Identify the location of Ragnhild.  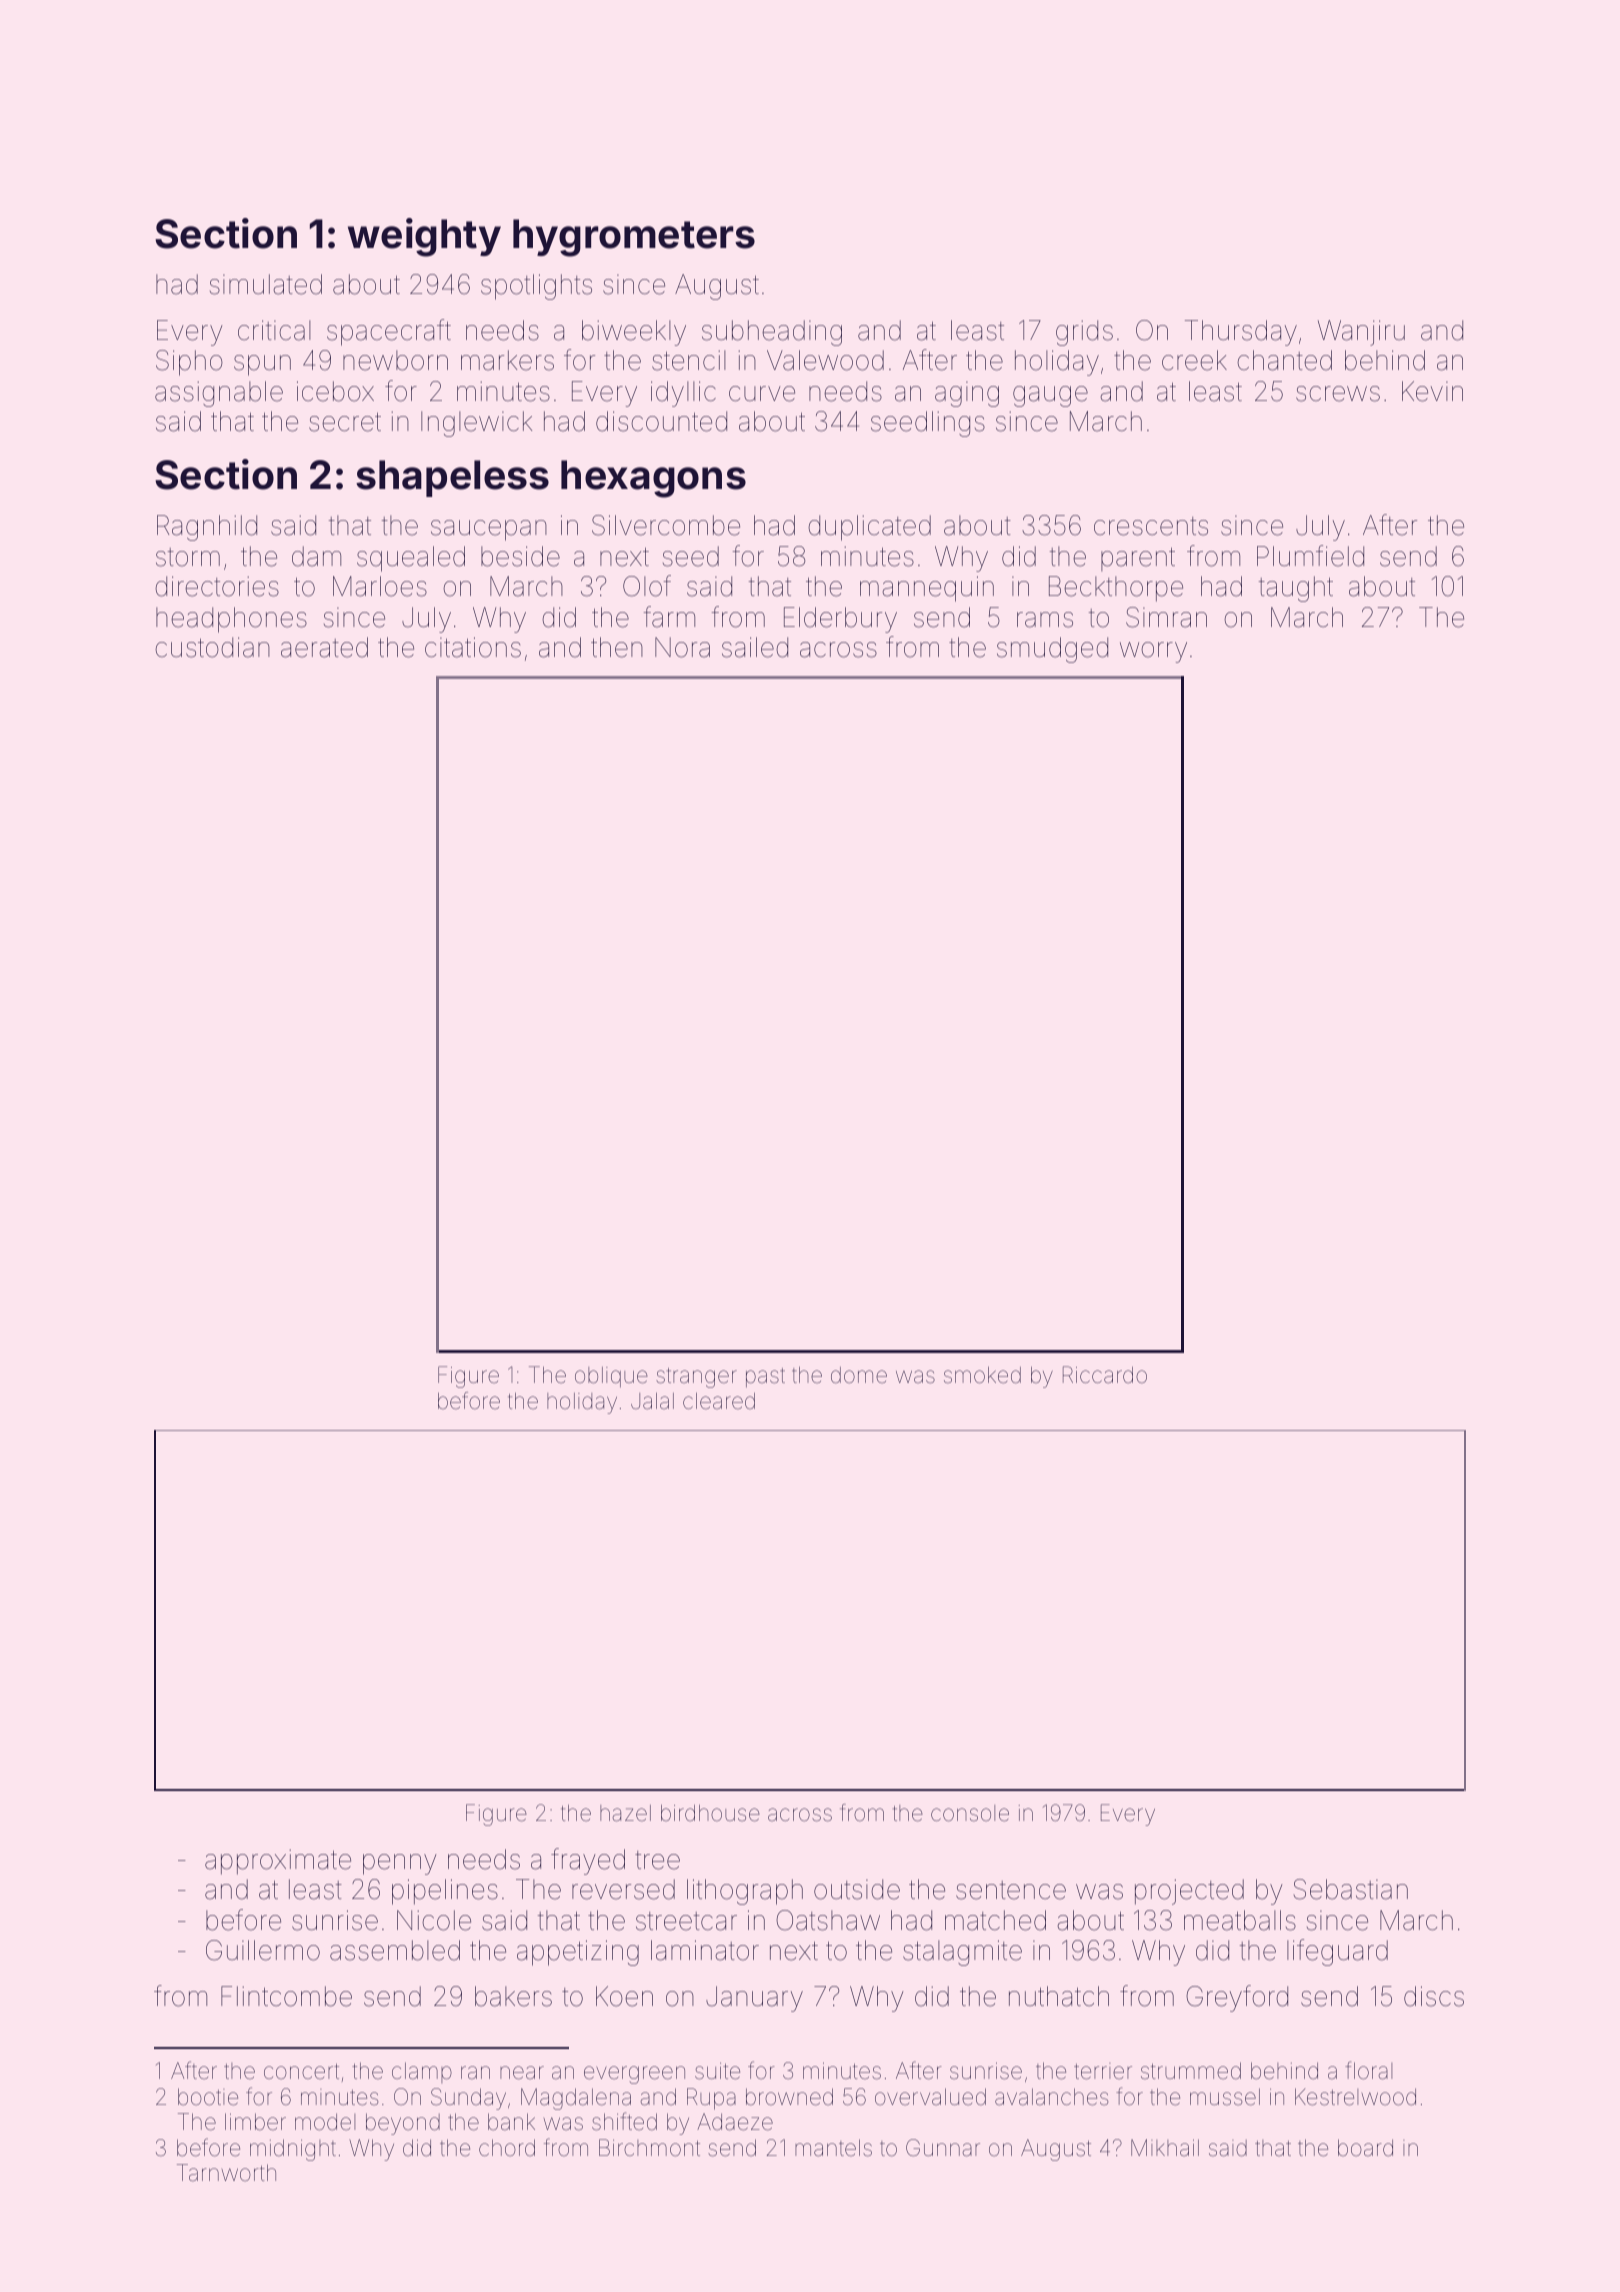
(207, 528).
